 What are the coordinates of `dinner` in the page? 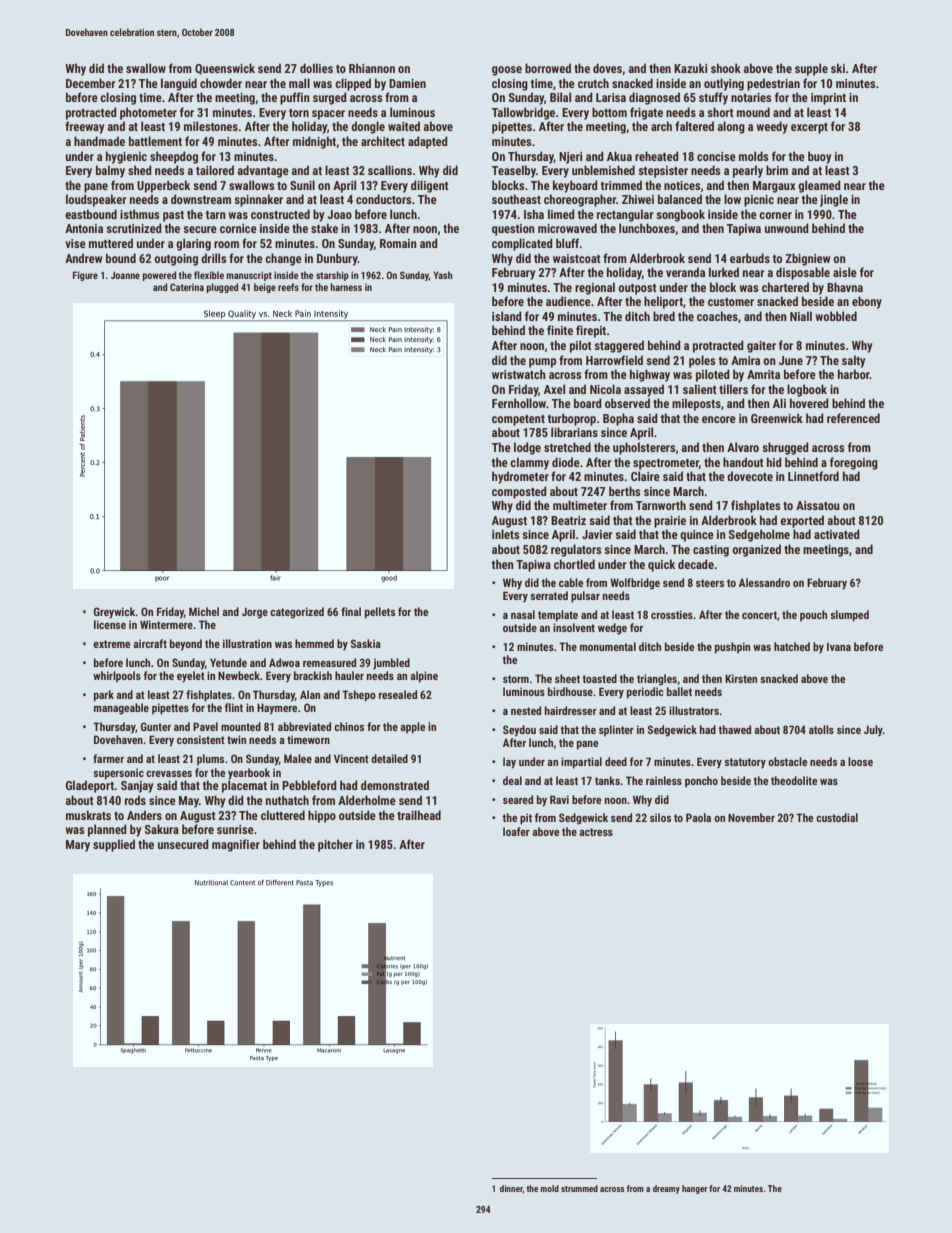 It's located at (511, 1189).
